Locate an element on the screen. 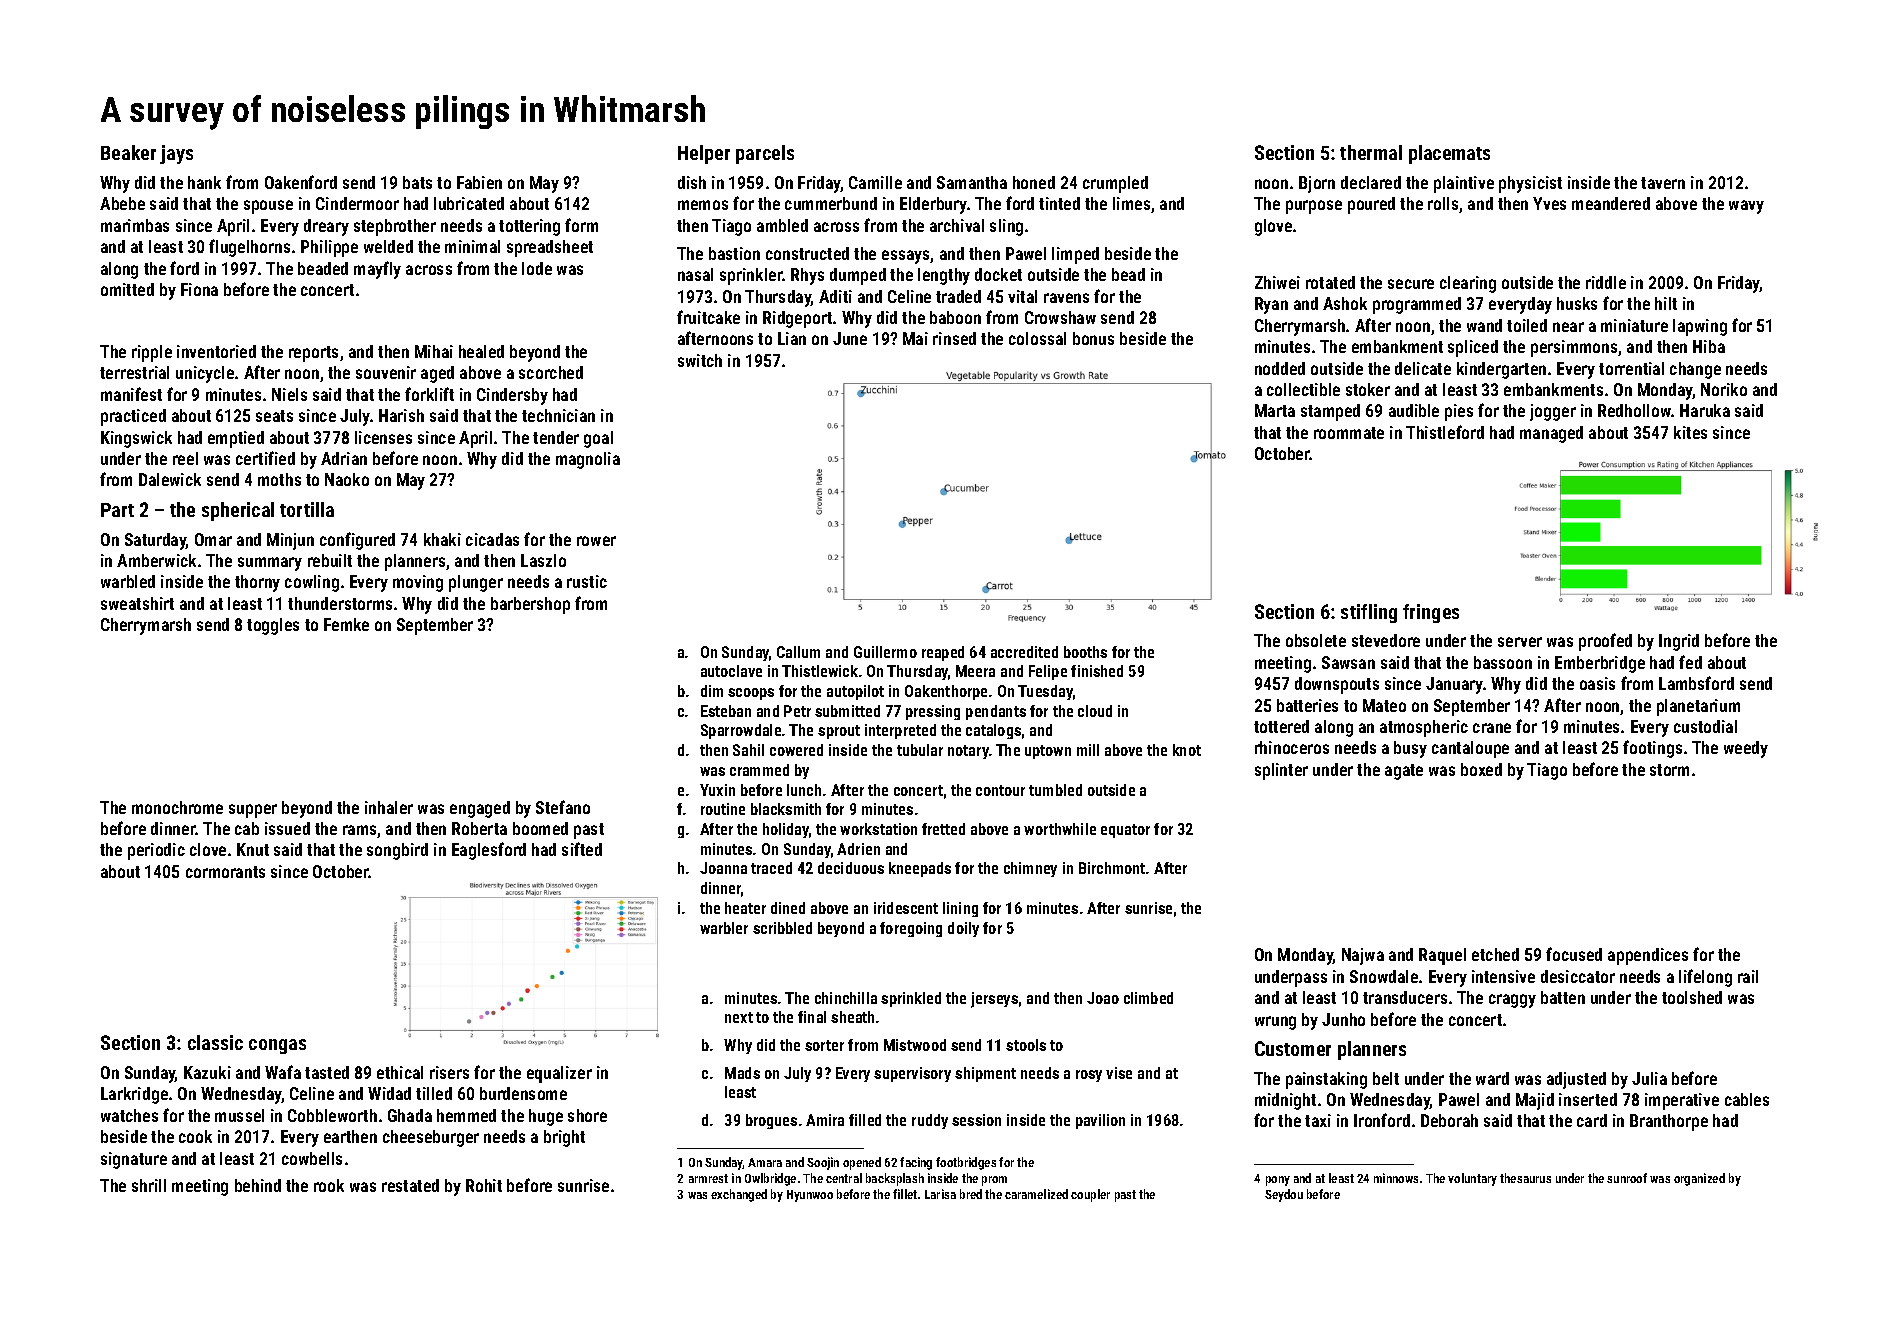  Femke is located at coordinates (346, 624).
